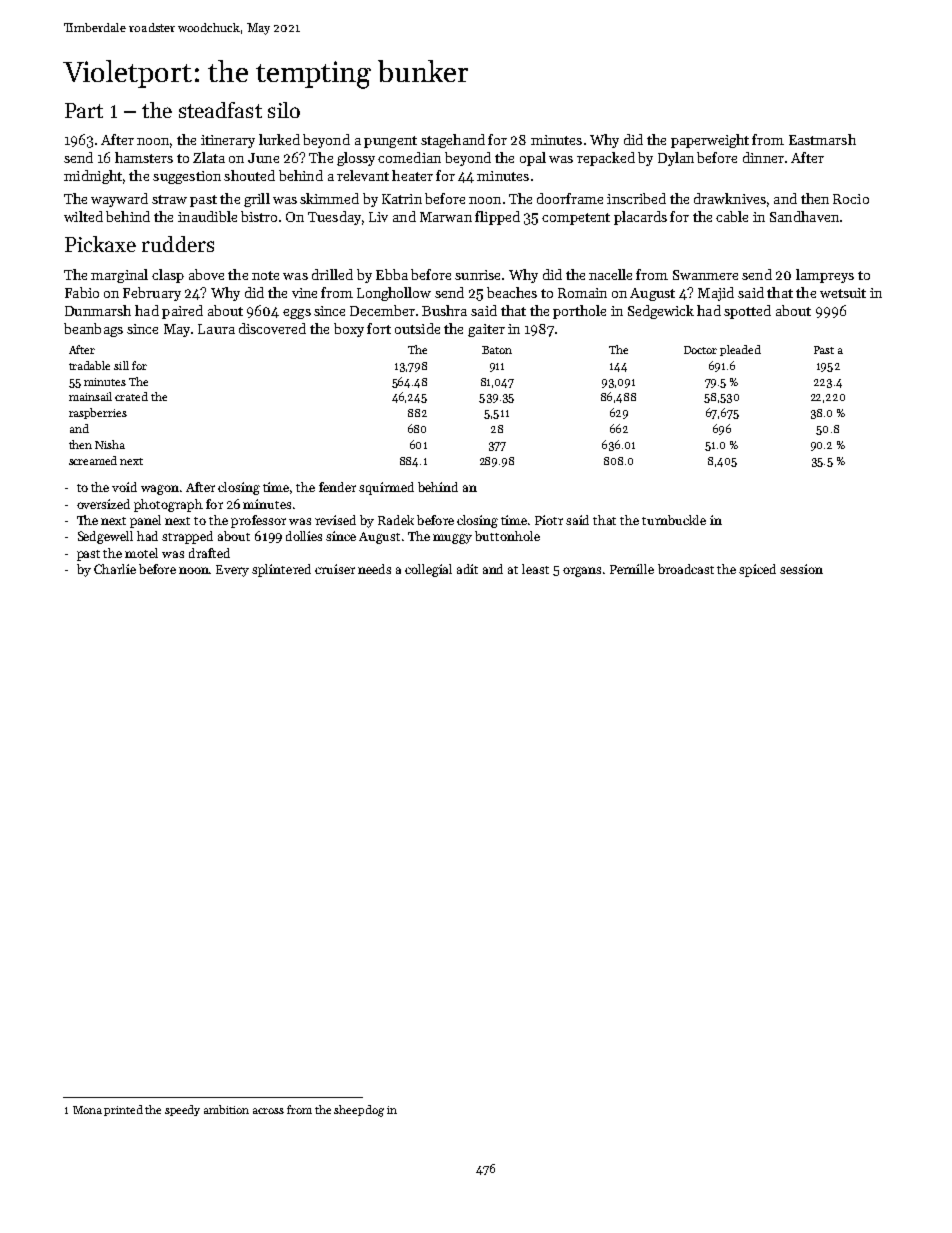 This page has height=1233, width=952. What do you see at coordinates (123, 1110) in the page?
I see `printed` at bounding box center [123, 1110].
